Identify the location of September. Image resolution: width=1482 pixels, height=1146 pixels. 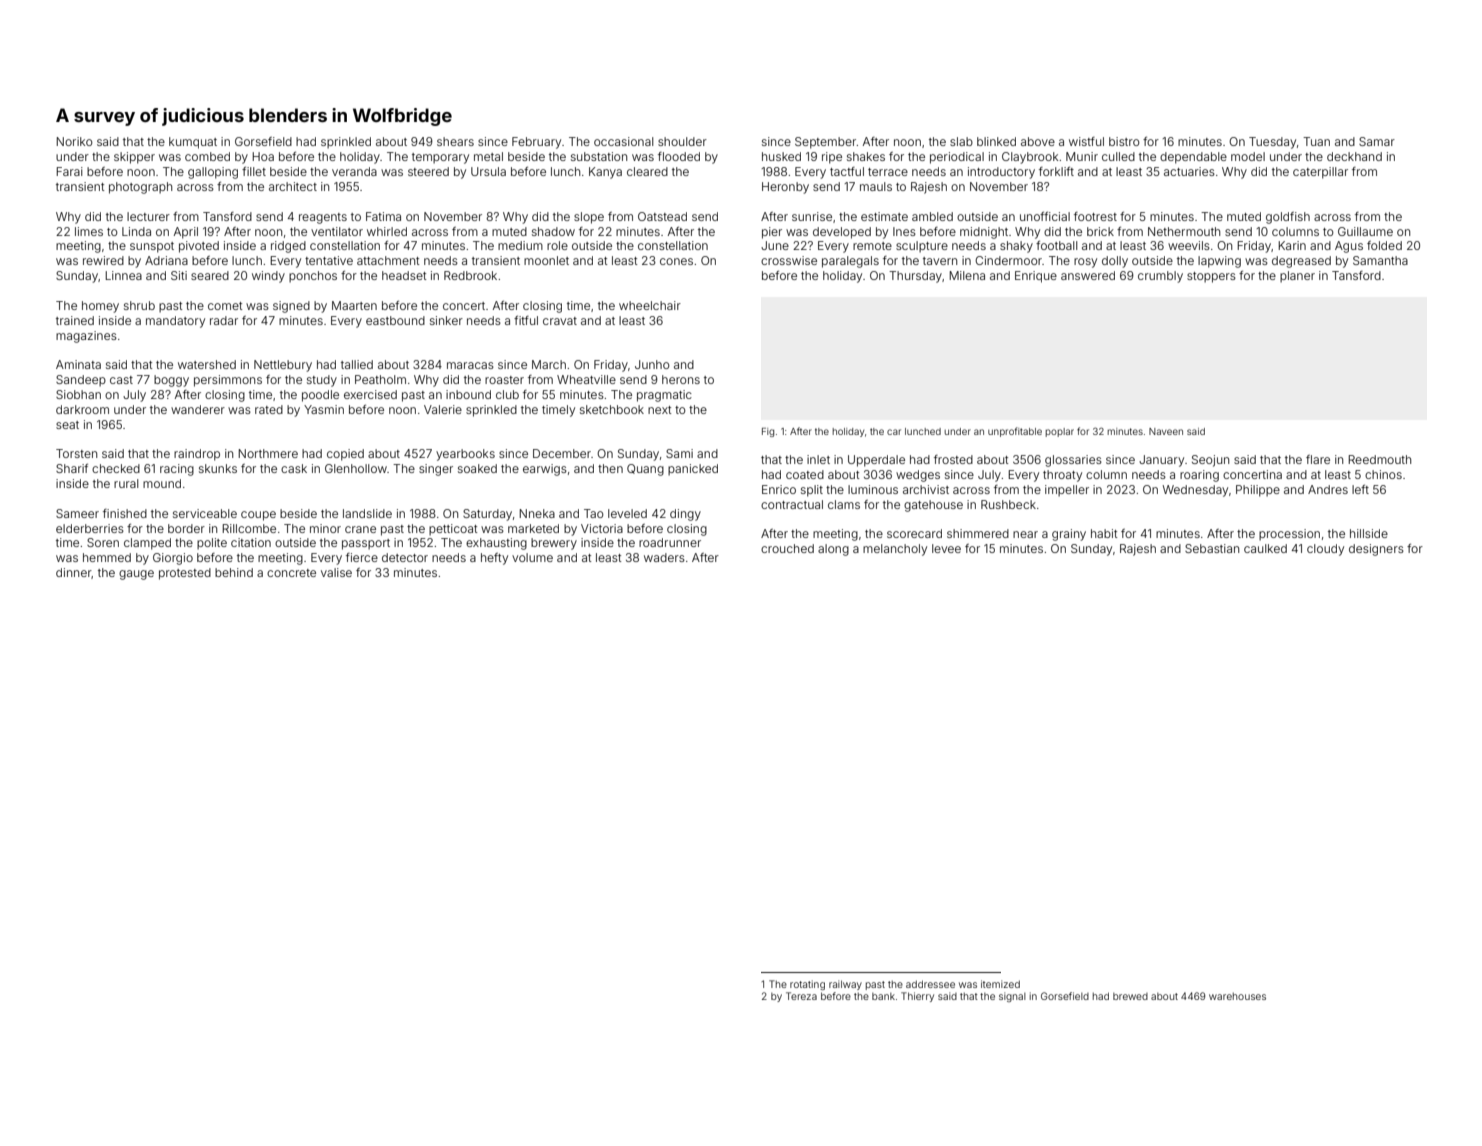
(826, 143).
